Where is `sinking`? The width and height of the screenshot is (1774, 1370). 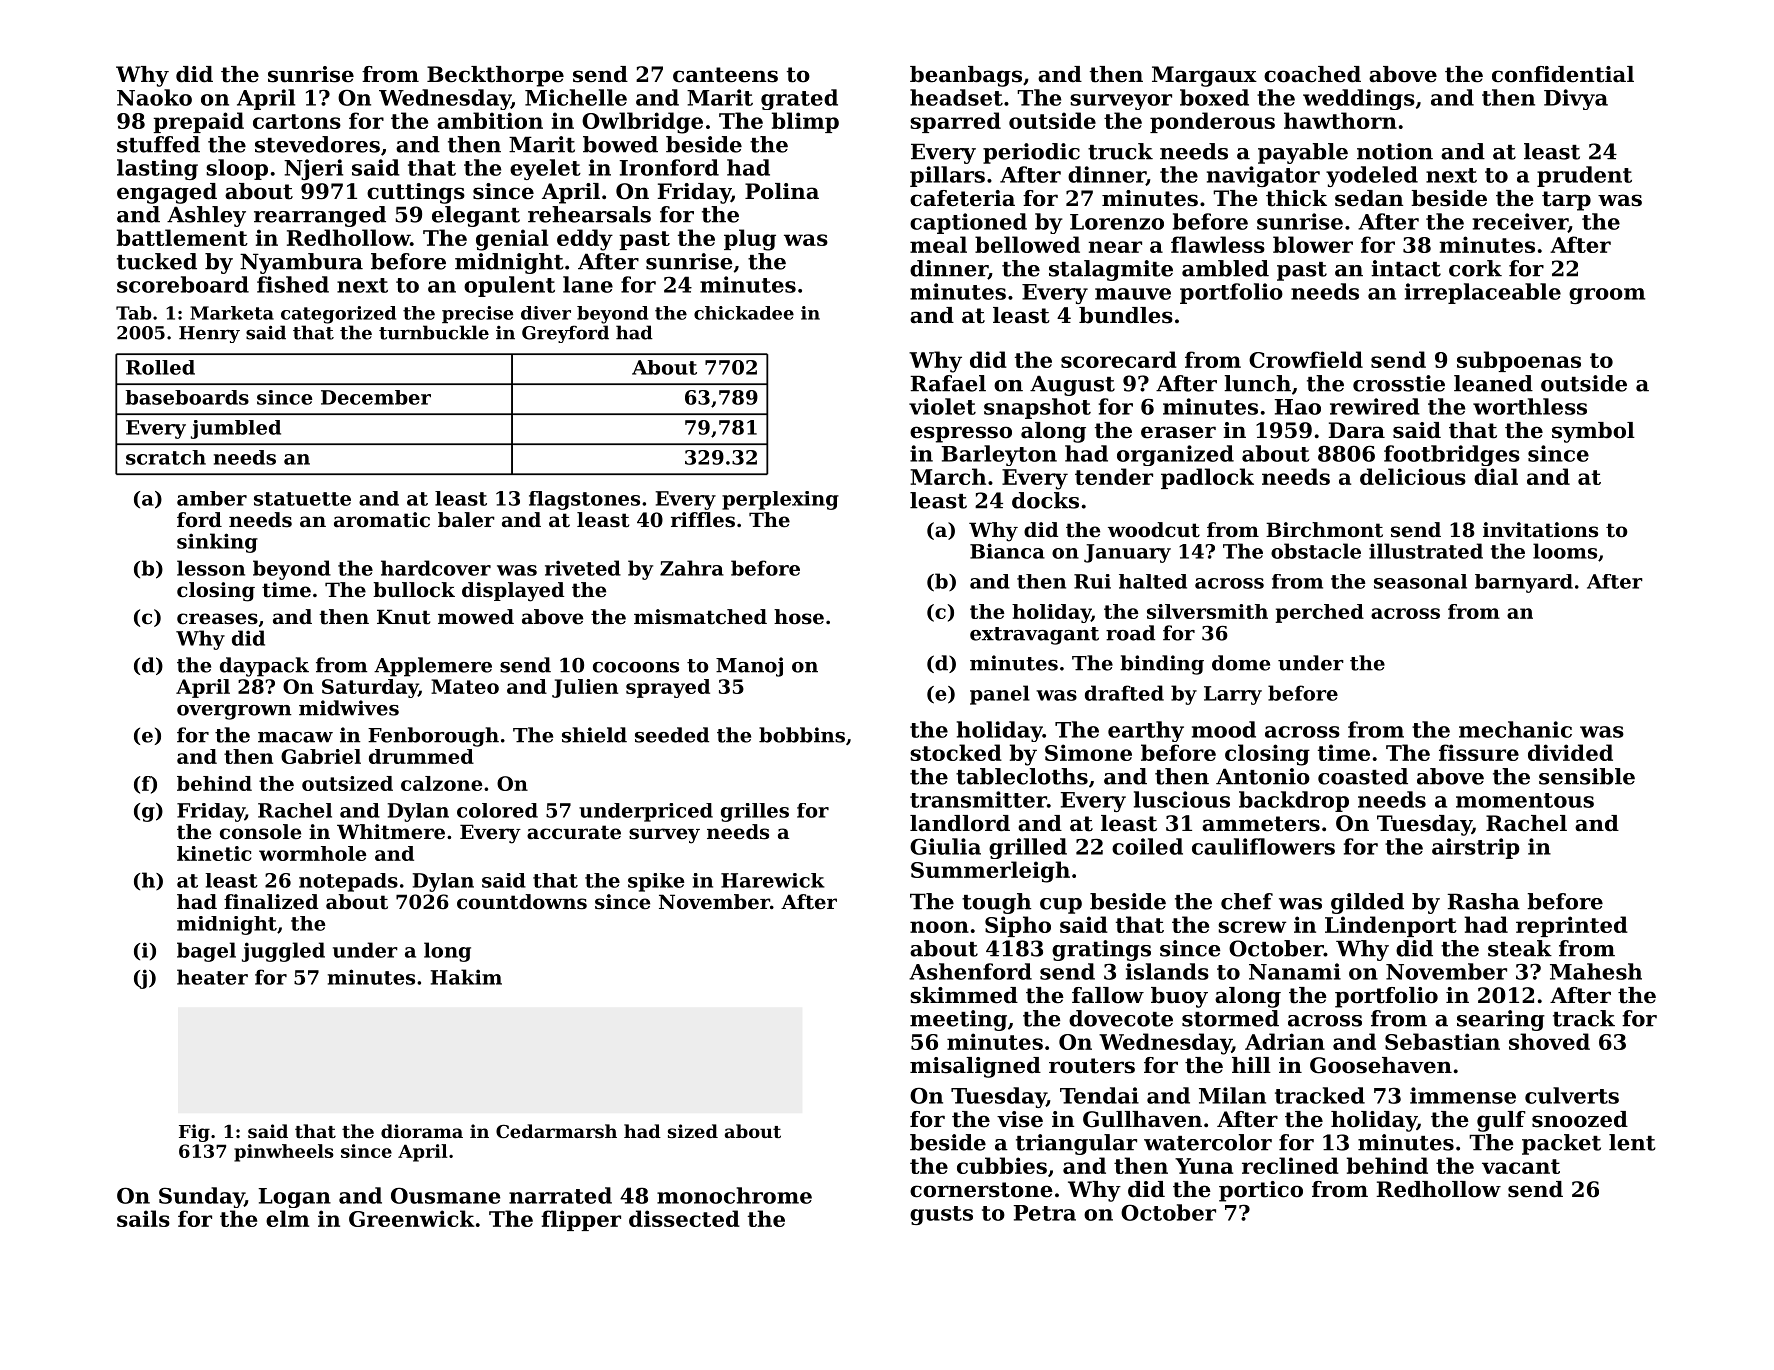
sinking is located at coordinates (217, 543).
